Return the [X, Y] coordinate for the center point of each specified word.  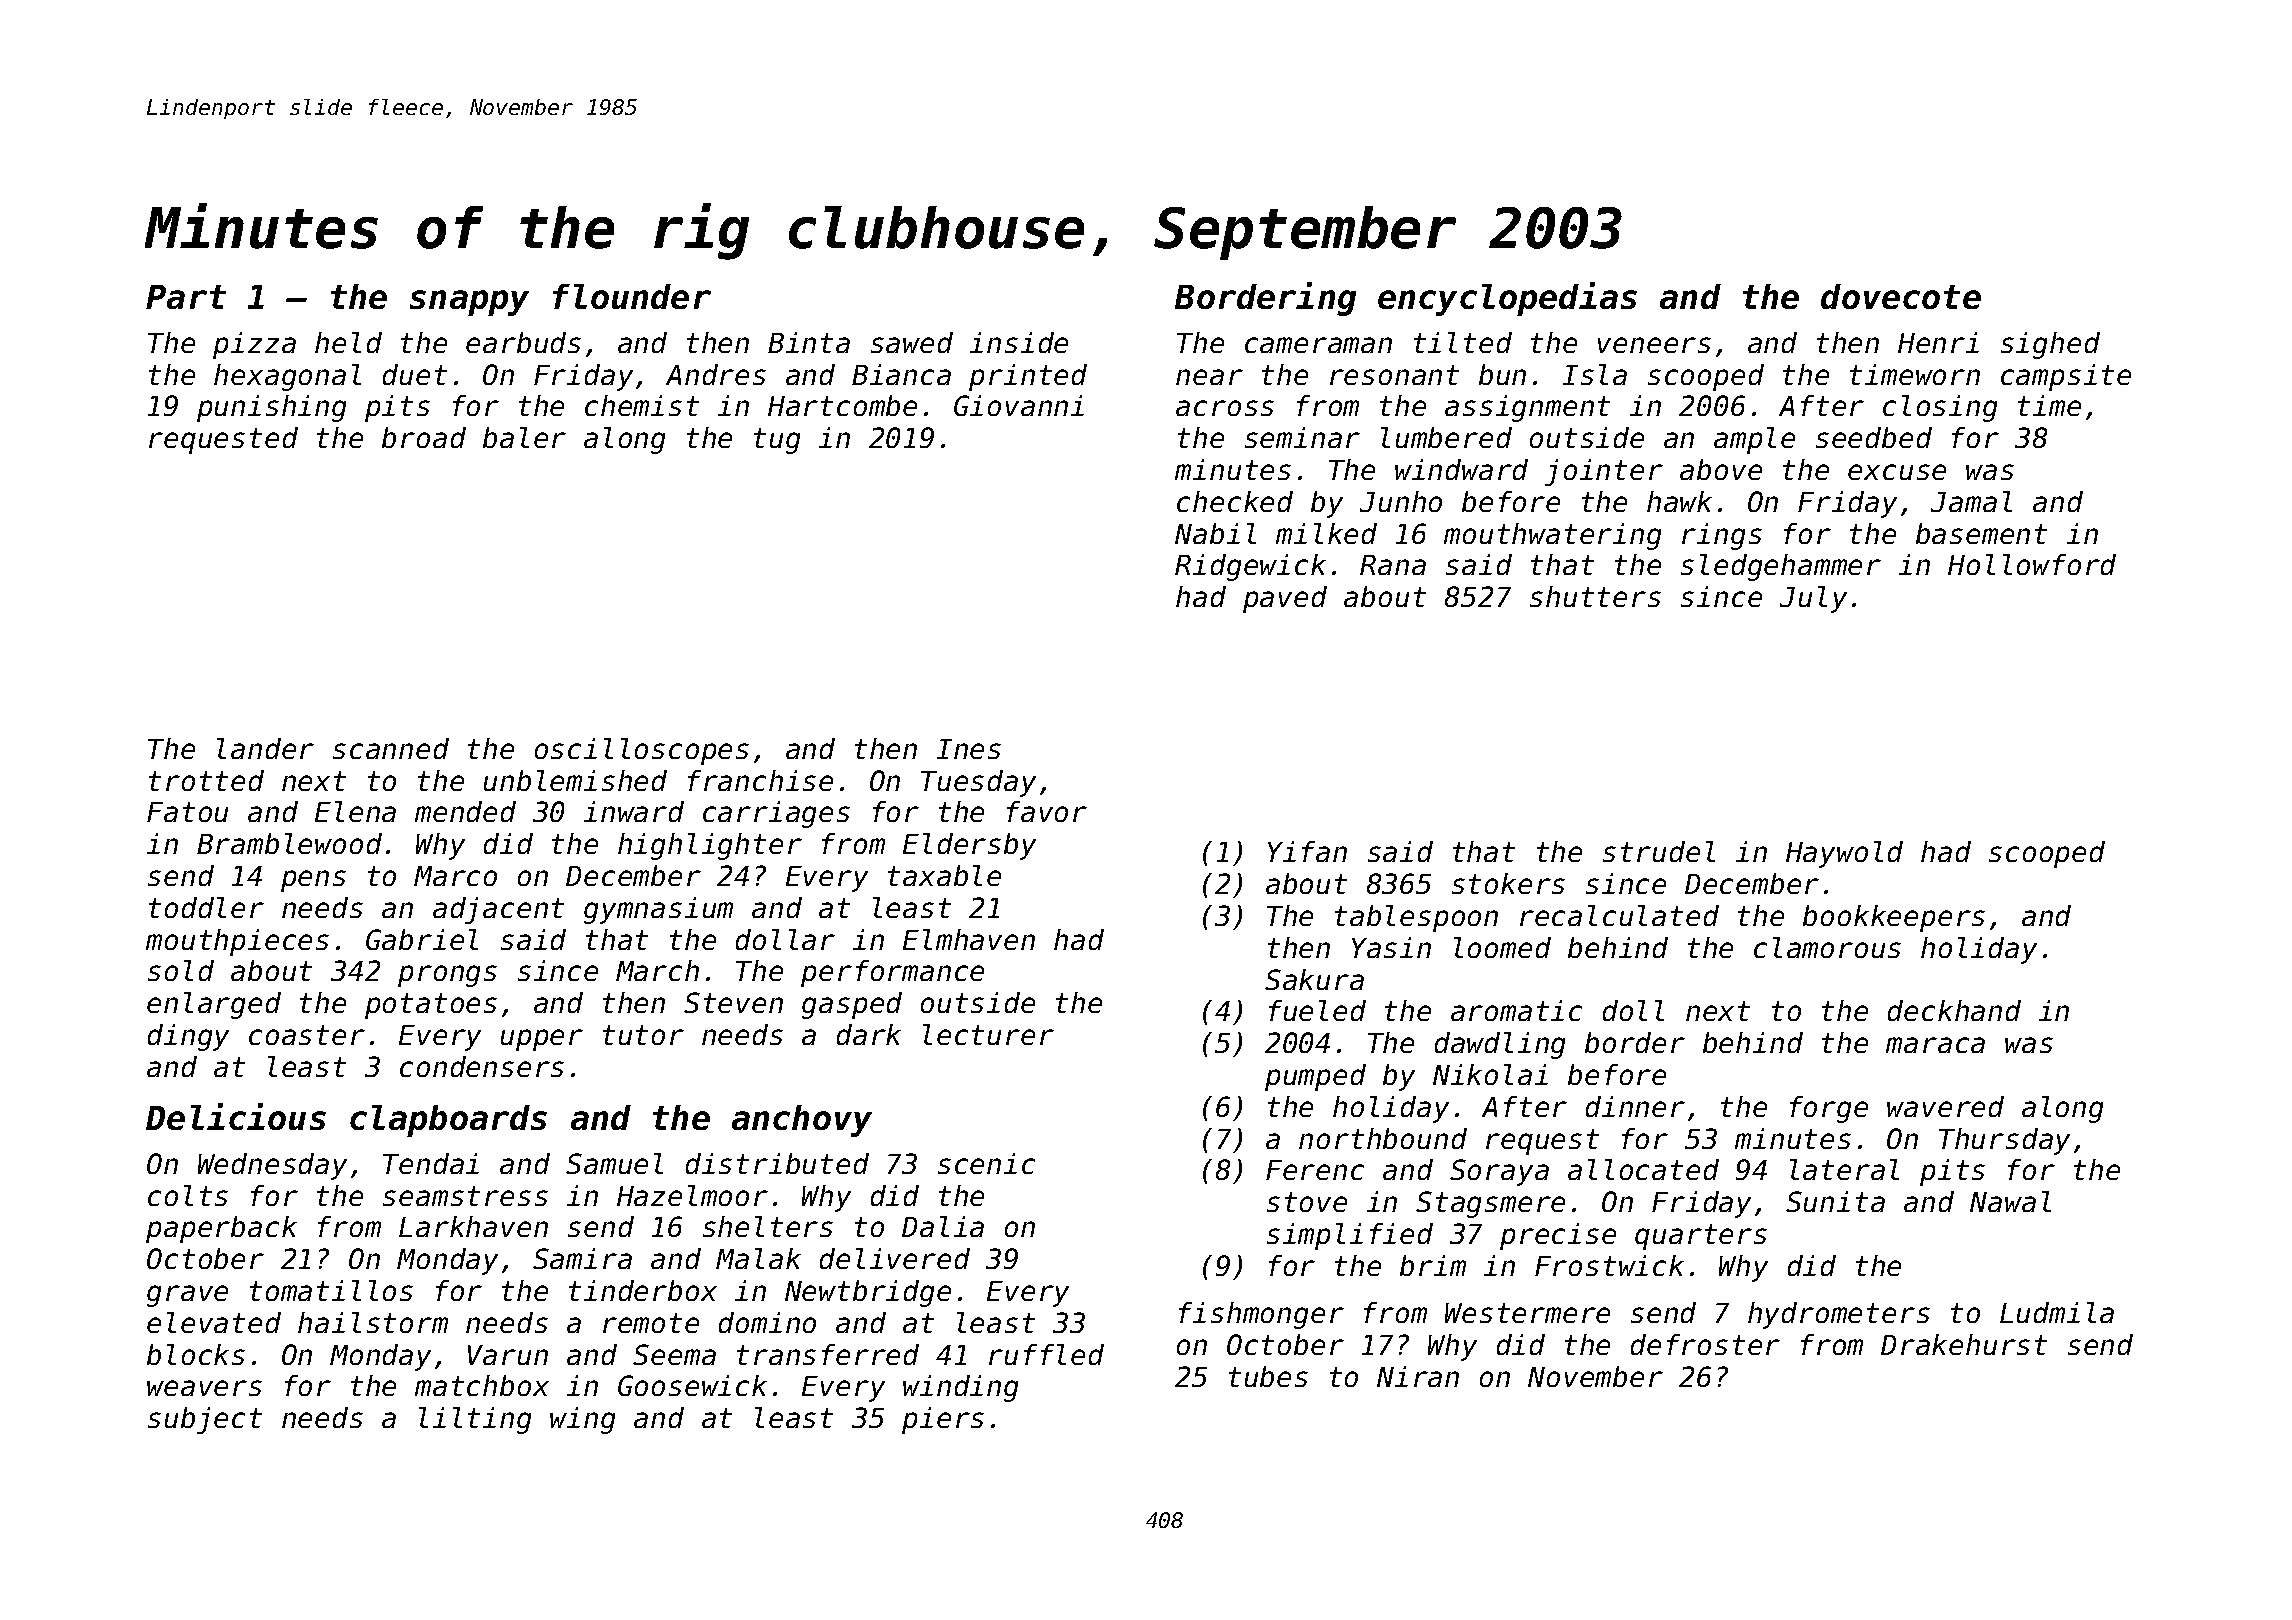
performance [892, 973]
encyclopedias [1507, 299]
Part [186, 297]
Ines [969, 749]
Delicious [236, 1116]
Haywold [1844, 854]
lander [265, 748]
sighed [2050, 345]
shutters [1595, 596]
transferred [828, 1354]
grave [187, 1296]
